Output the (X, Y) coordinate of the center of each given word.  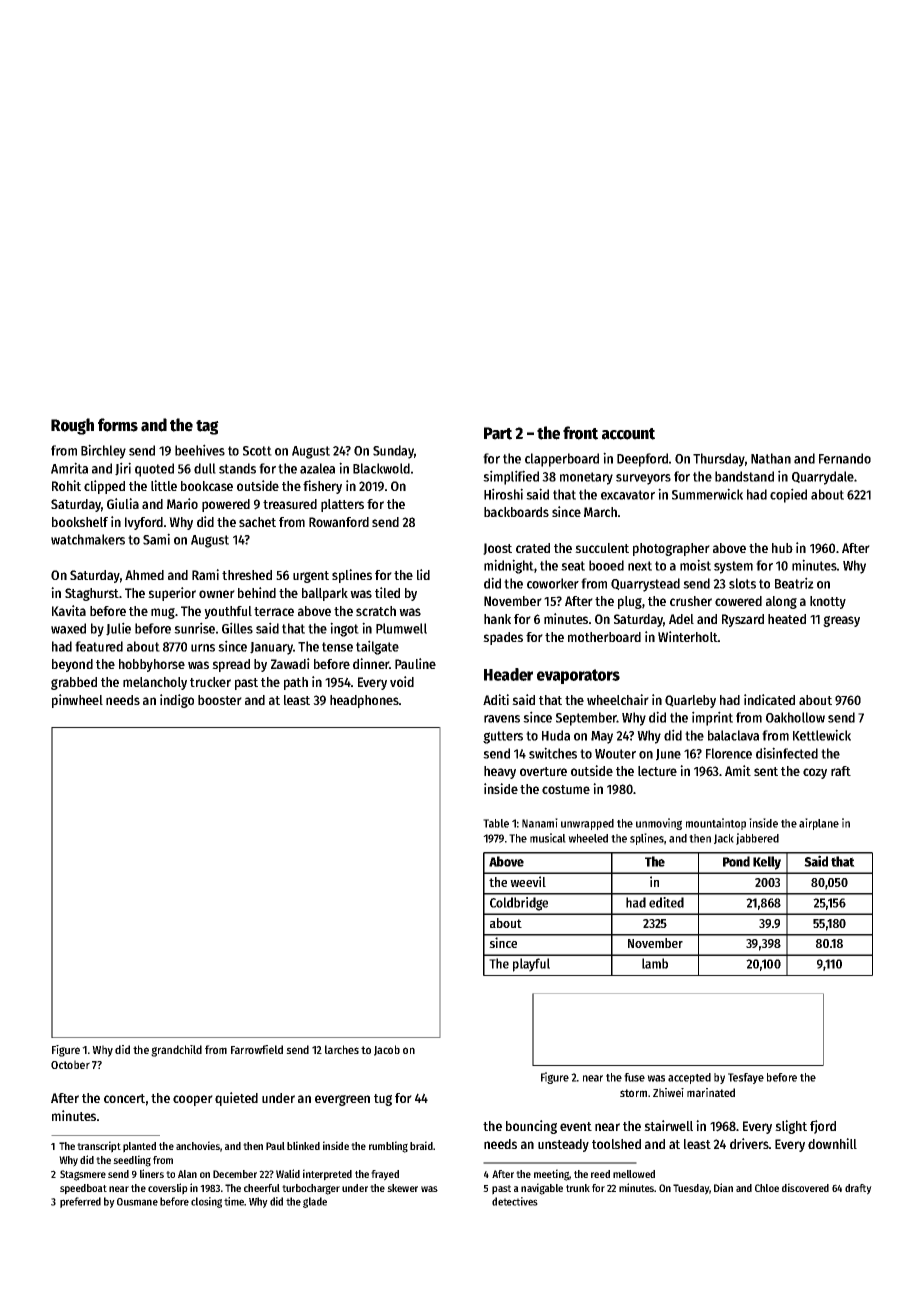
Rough (72, 426)
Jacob (387, 1050)
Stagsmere (83, 1175)
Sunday (393, 452)
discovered (805, 1187)
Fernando (845, 458)
